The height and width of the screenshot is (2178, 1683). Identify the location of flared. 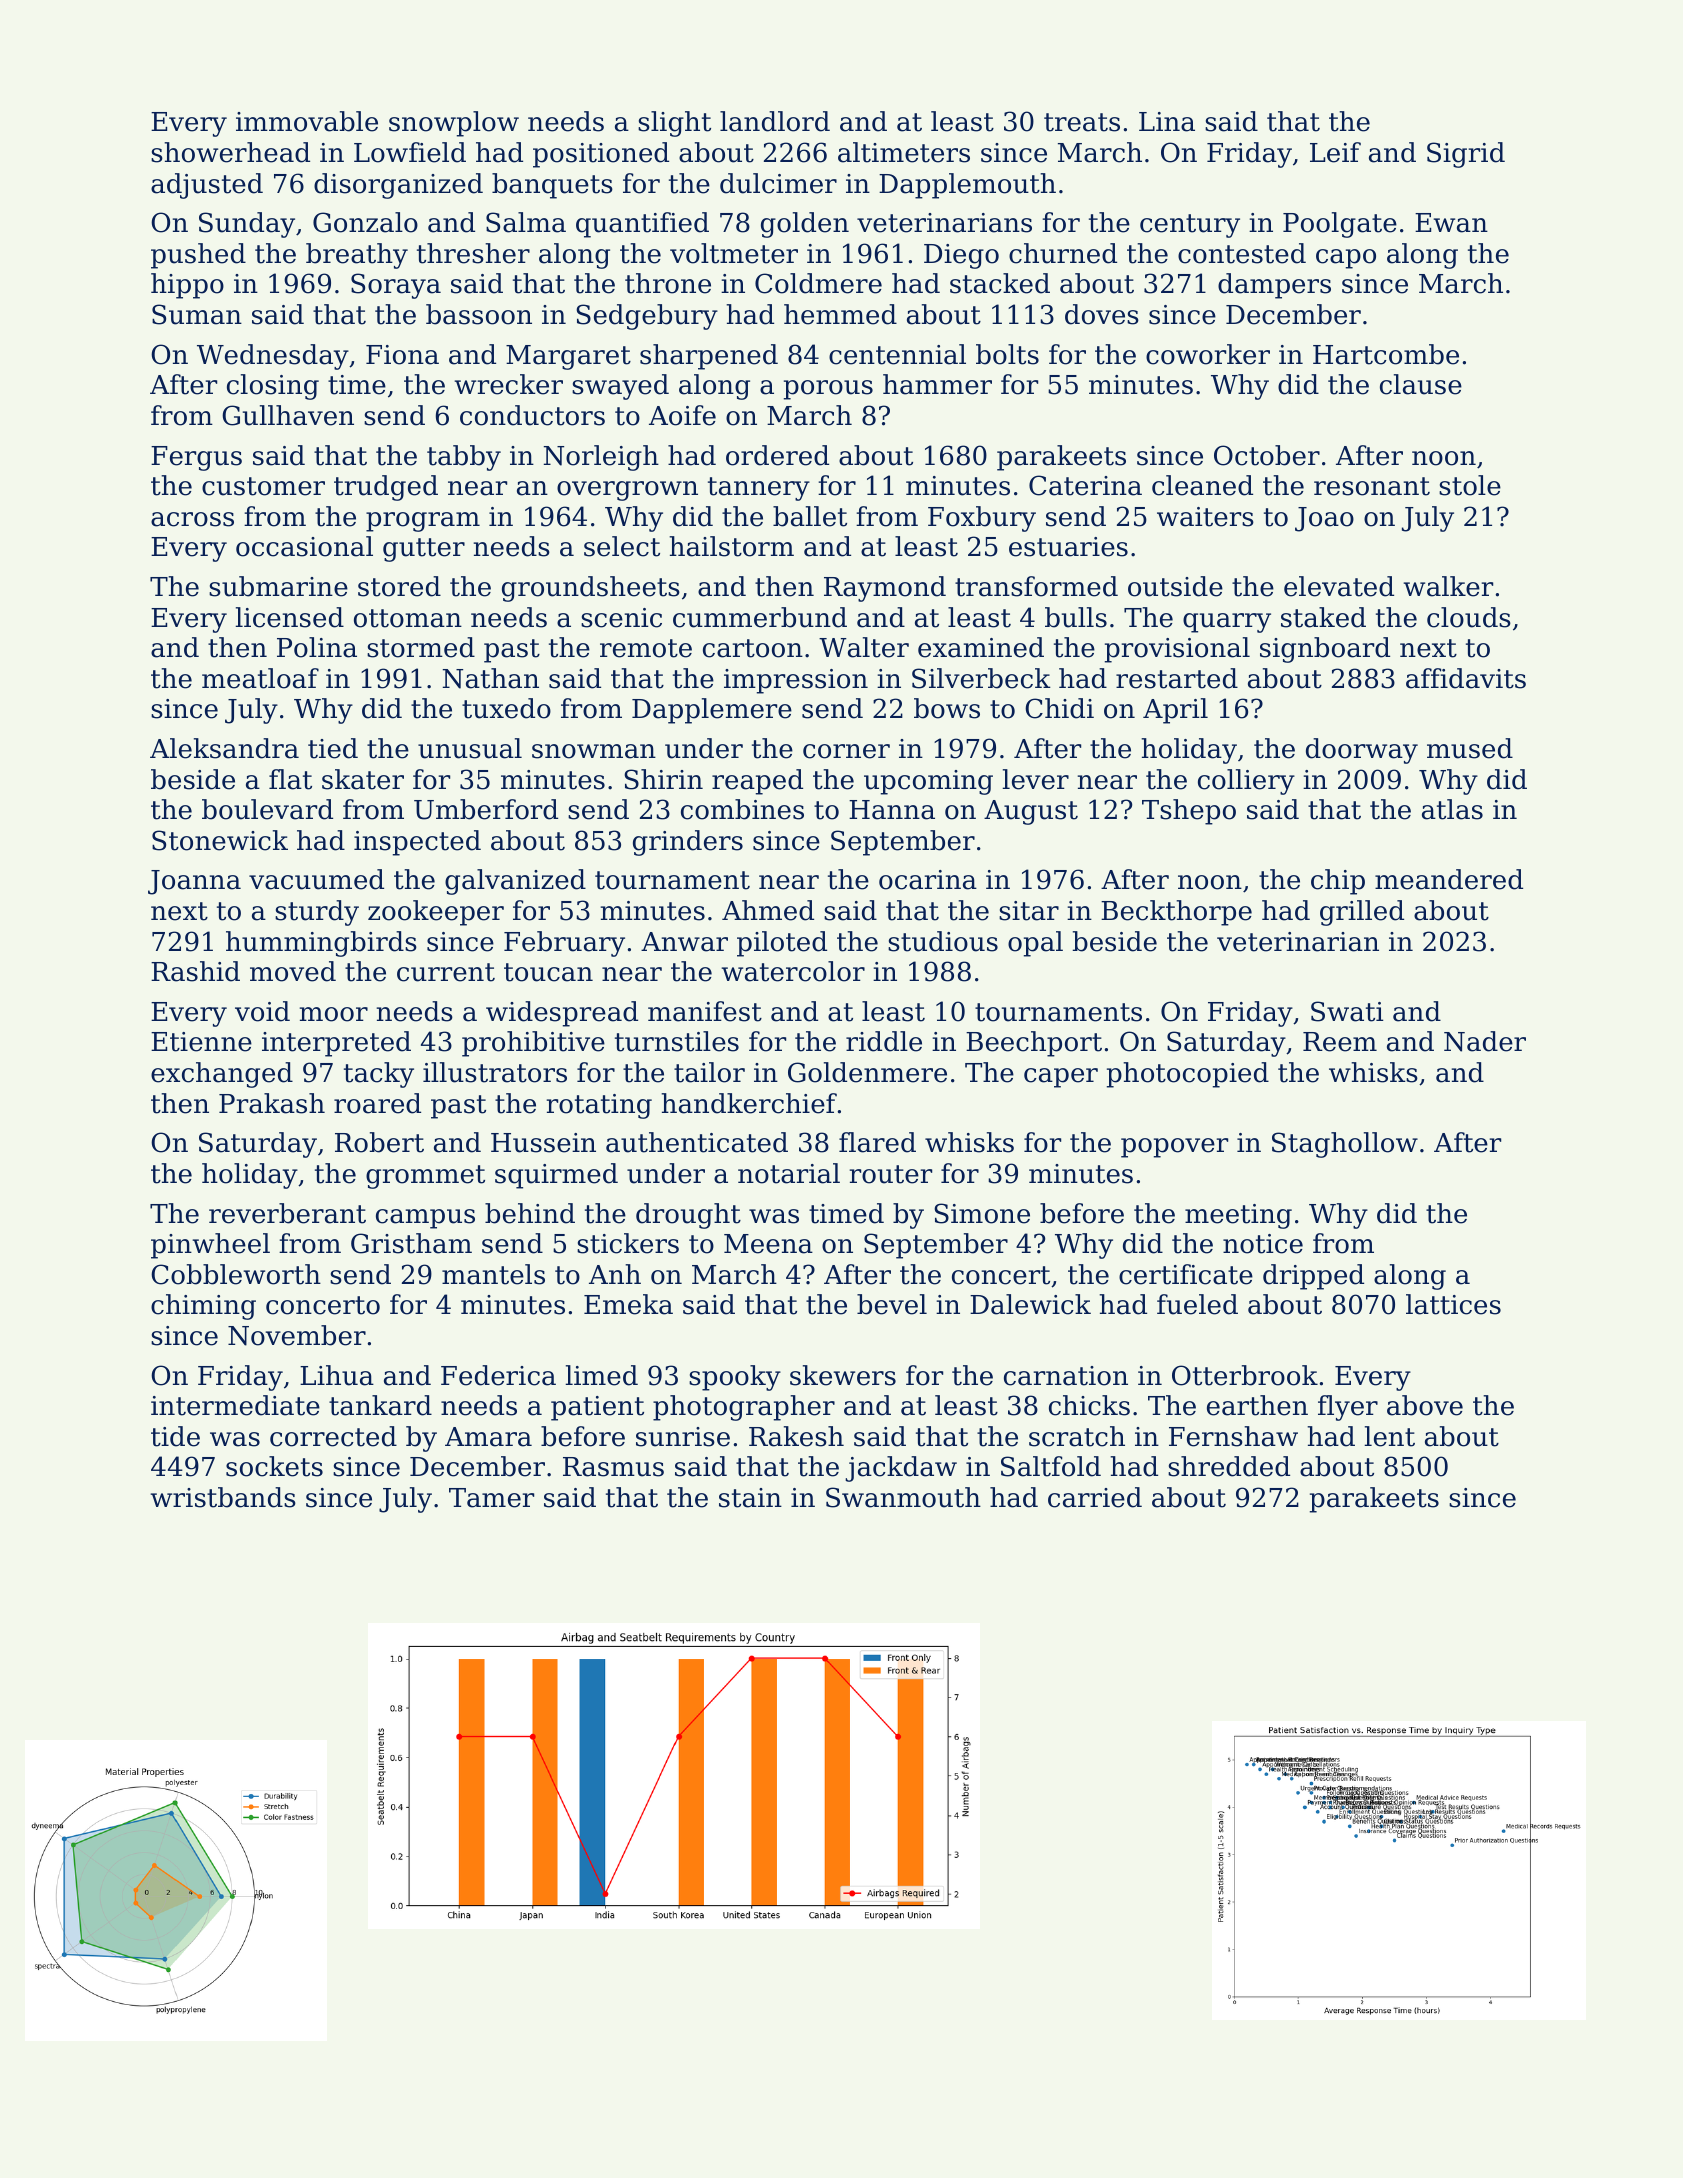
(877, 1142).
